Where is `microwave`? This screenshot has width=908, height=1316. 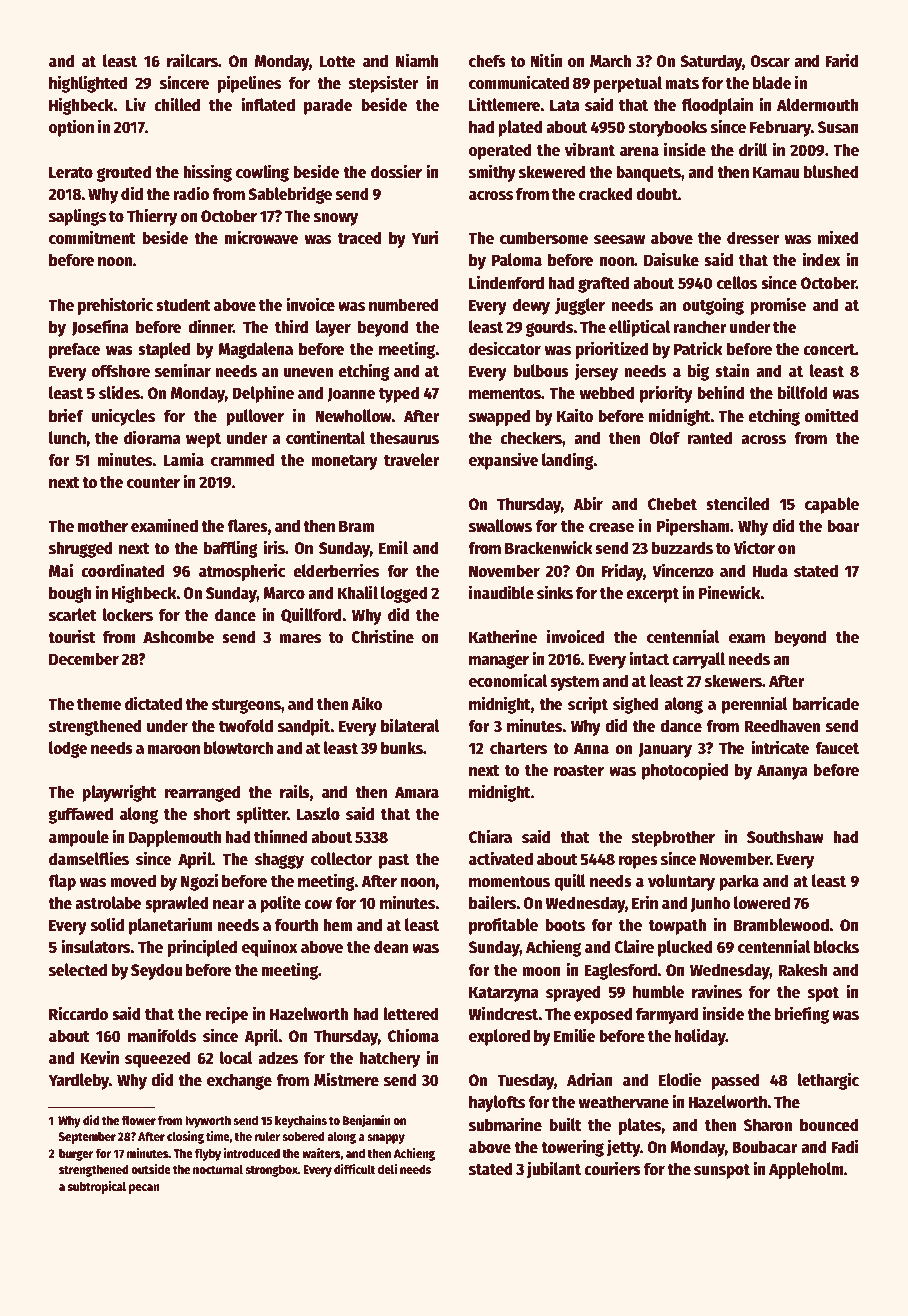 microwave is located at coordinates (261, 237).
